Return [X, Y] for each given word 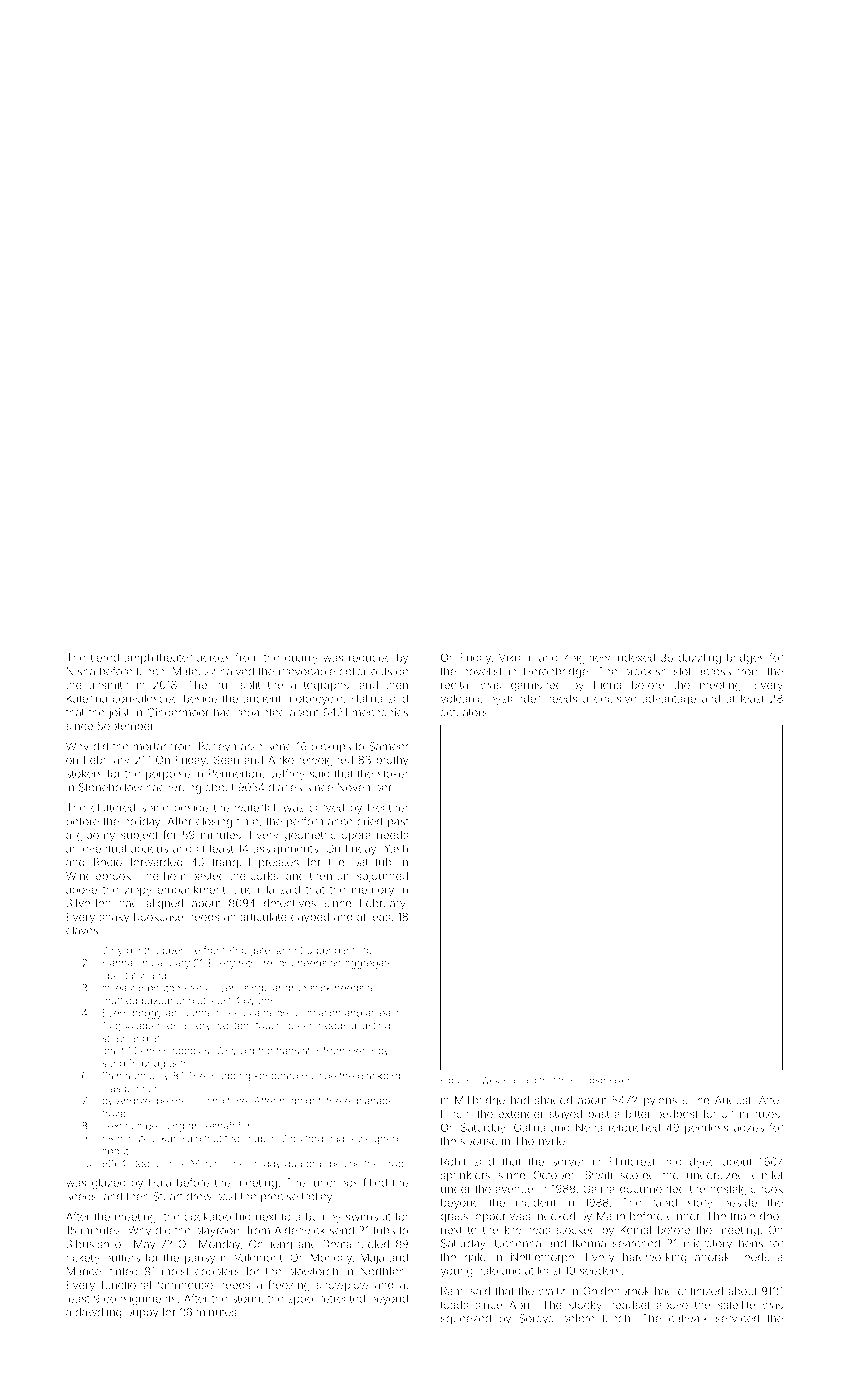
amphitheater [158, 658]
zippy [138, 890]
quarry [301, 659]
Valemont [258, 1257]
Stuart [168, 1196]
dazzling [699, 658]
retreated [342, 1298]
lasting [375, 1027]
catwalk [688, 1318]
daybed [310, 918]
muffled [119, 1000]
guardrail [305, 1165]
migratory [708, 1244]
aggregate [369, 964]
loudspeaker [603, 1081]
